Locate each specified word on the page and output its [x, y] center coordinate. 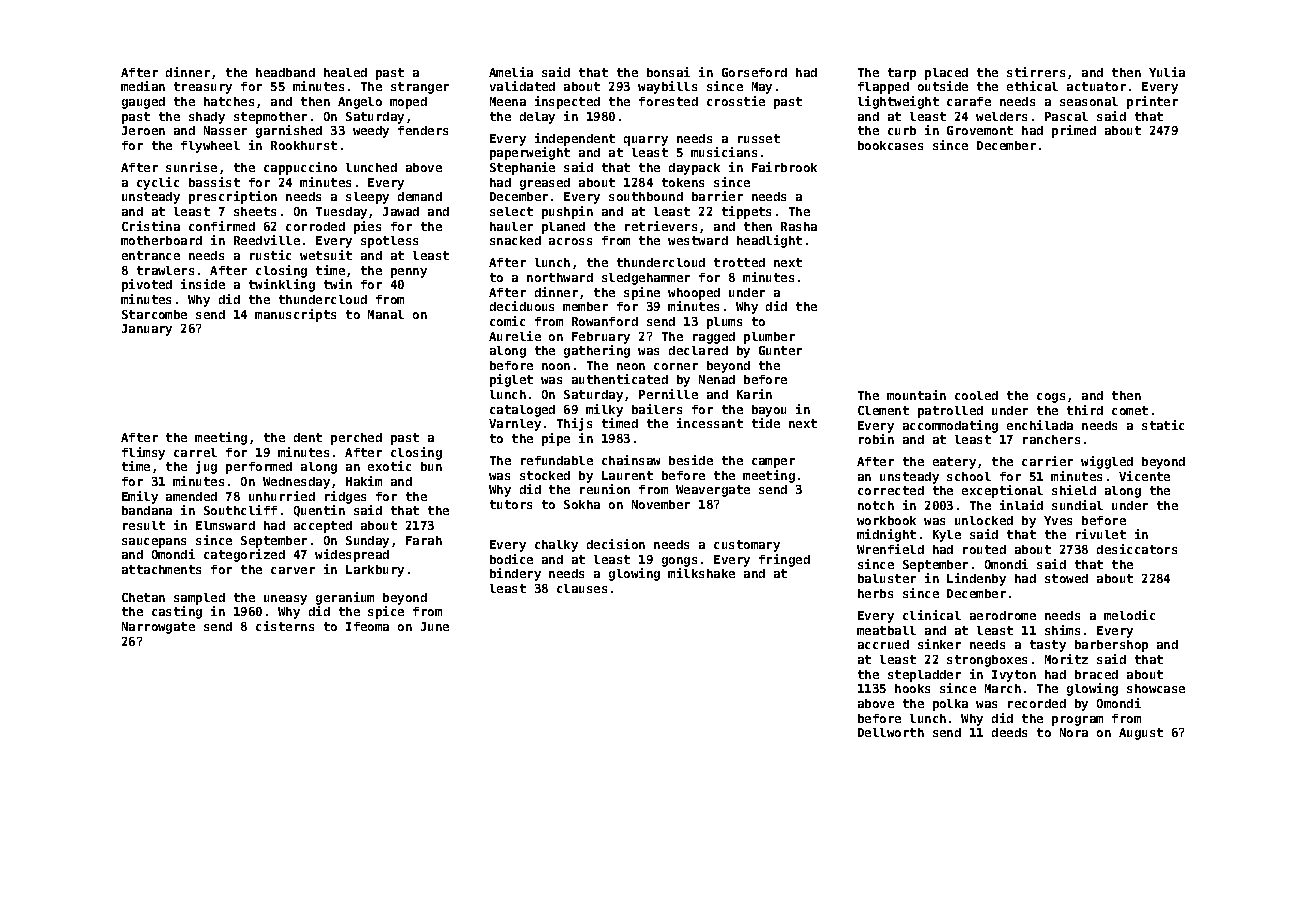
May [762, 88]
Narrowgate [158, 628]
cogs [1051, 398]
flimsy [143, 453]
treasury [203, 88]
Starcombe [154, 314]
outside [943, 86]
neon [631, 366]
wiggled [1107, 462]
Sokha [582, 504]
